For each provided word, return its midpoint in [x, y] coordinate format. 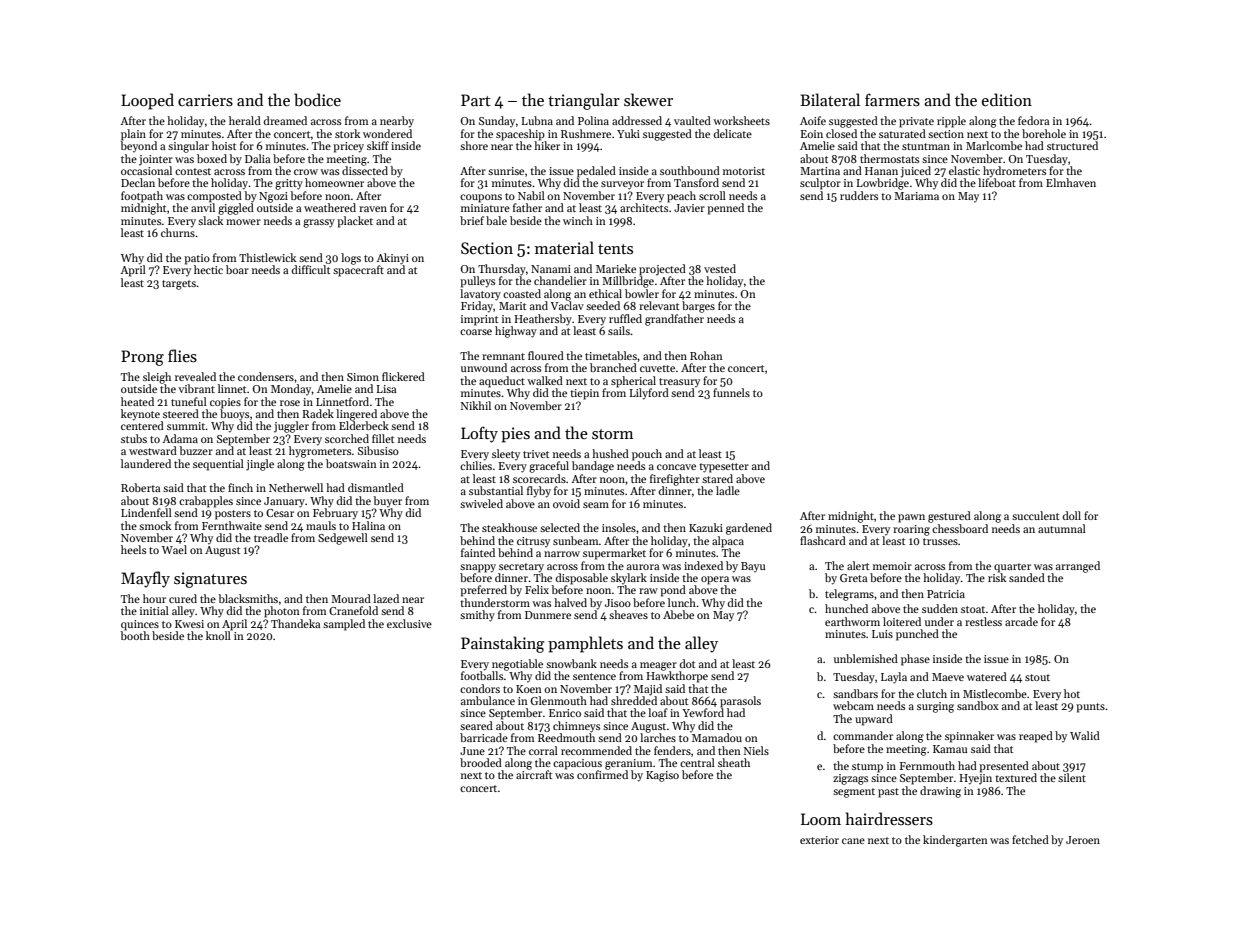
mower [243, 222]
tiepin [584, 394]
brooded [481, 762]
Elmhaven [1071, 182]
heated [137, 401]
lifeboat [997, 182]
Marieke [616, 268]
